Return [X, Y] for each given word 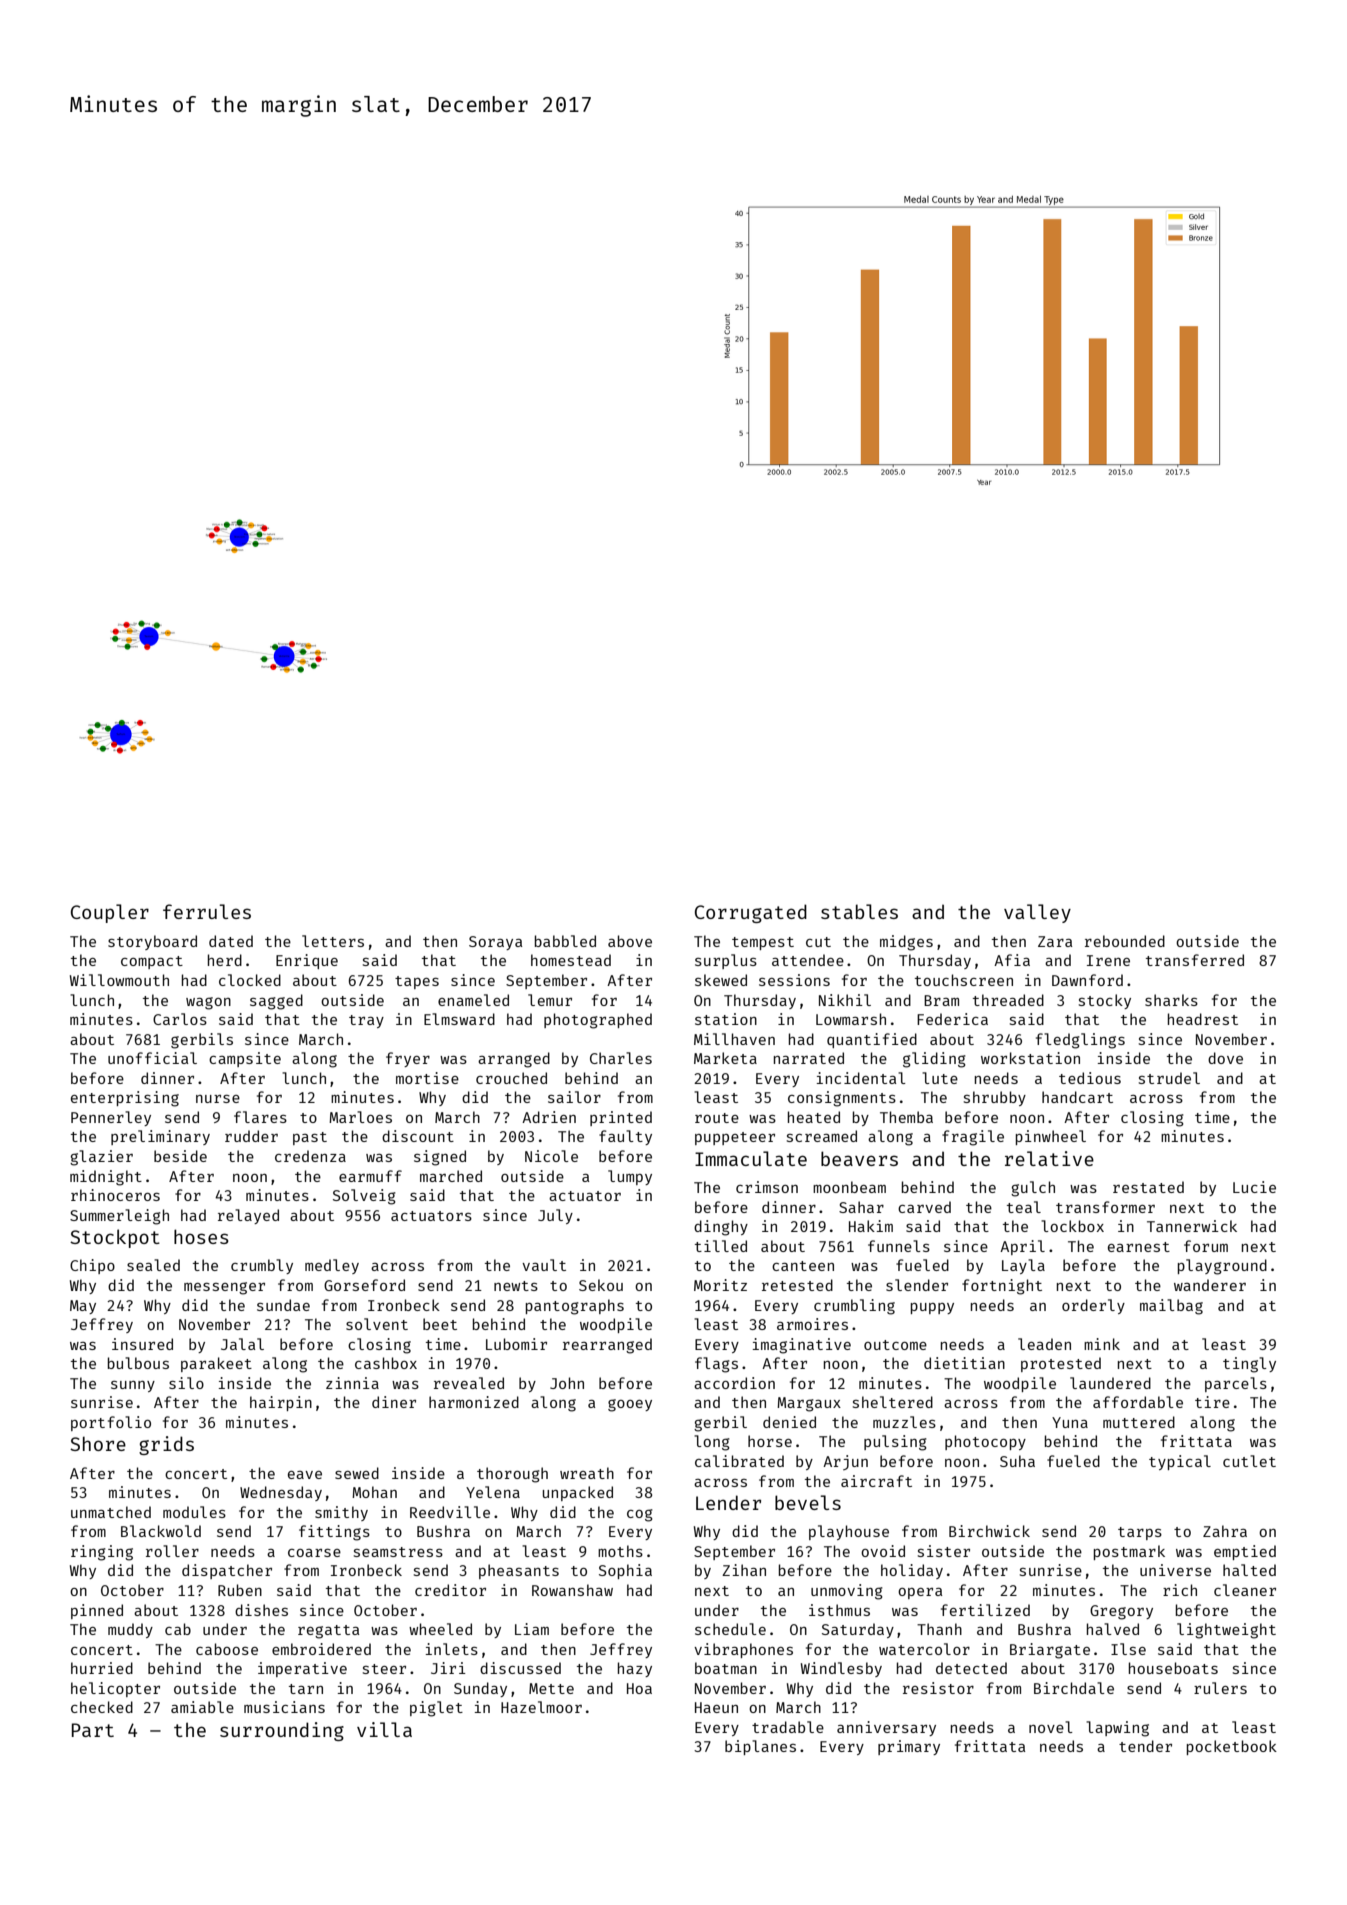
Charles [621, 1058]
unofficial [152, 1058]
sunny [133, 1386]
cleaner [1245, 1590]
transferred [1195, 960]
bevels [808, 1502]
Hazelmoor [541, 1707]
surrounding [282, 1731]
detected [971, 1668]
